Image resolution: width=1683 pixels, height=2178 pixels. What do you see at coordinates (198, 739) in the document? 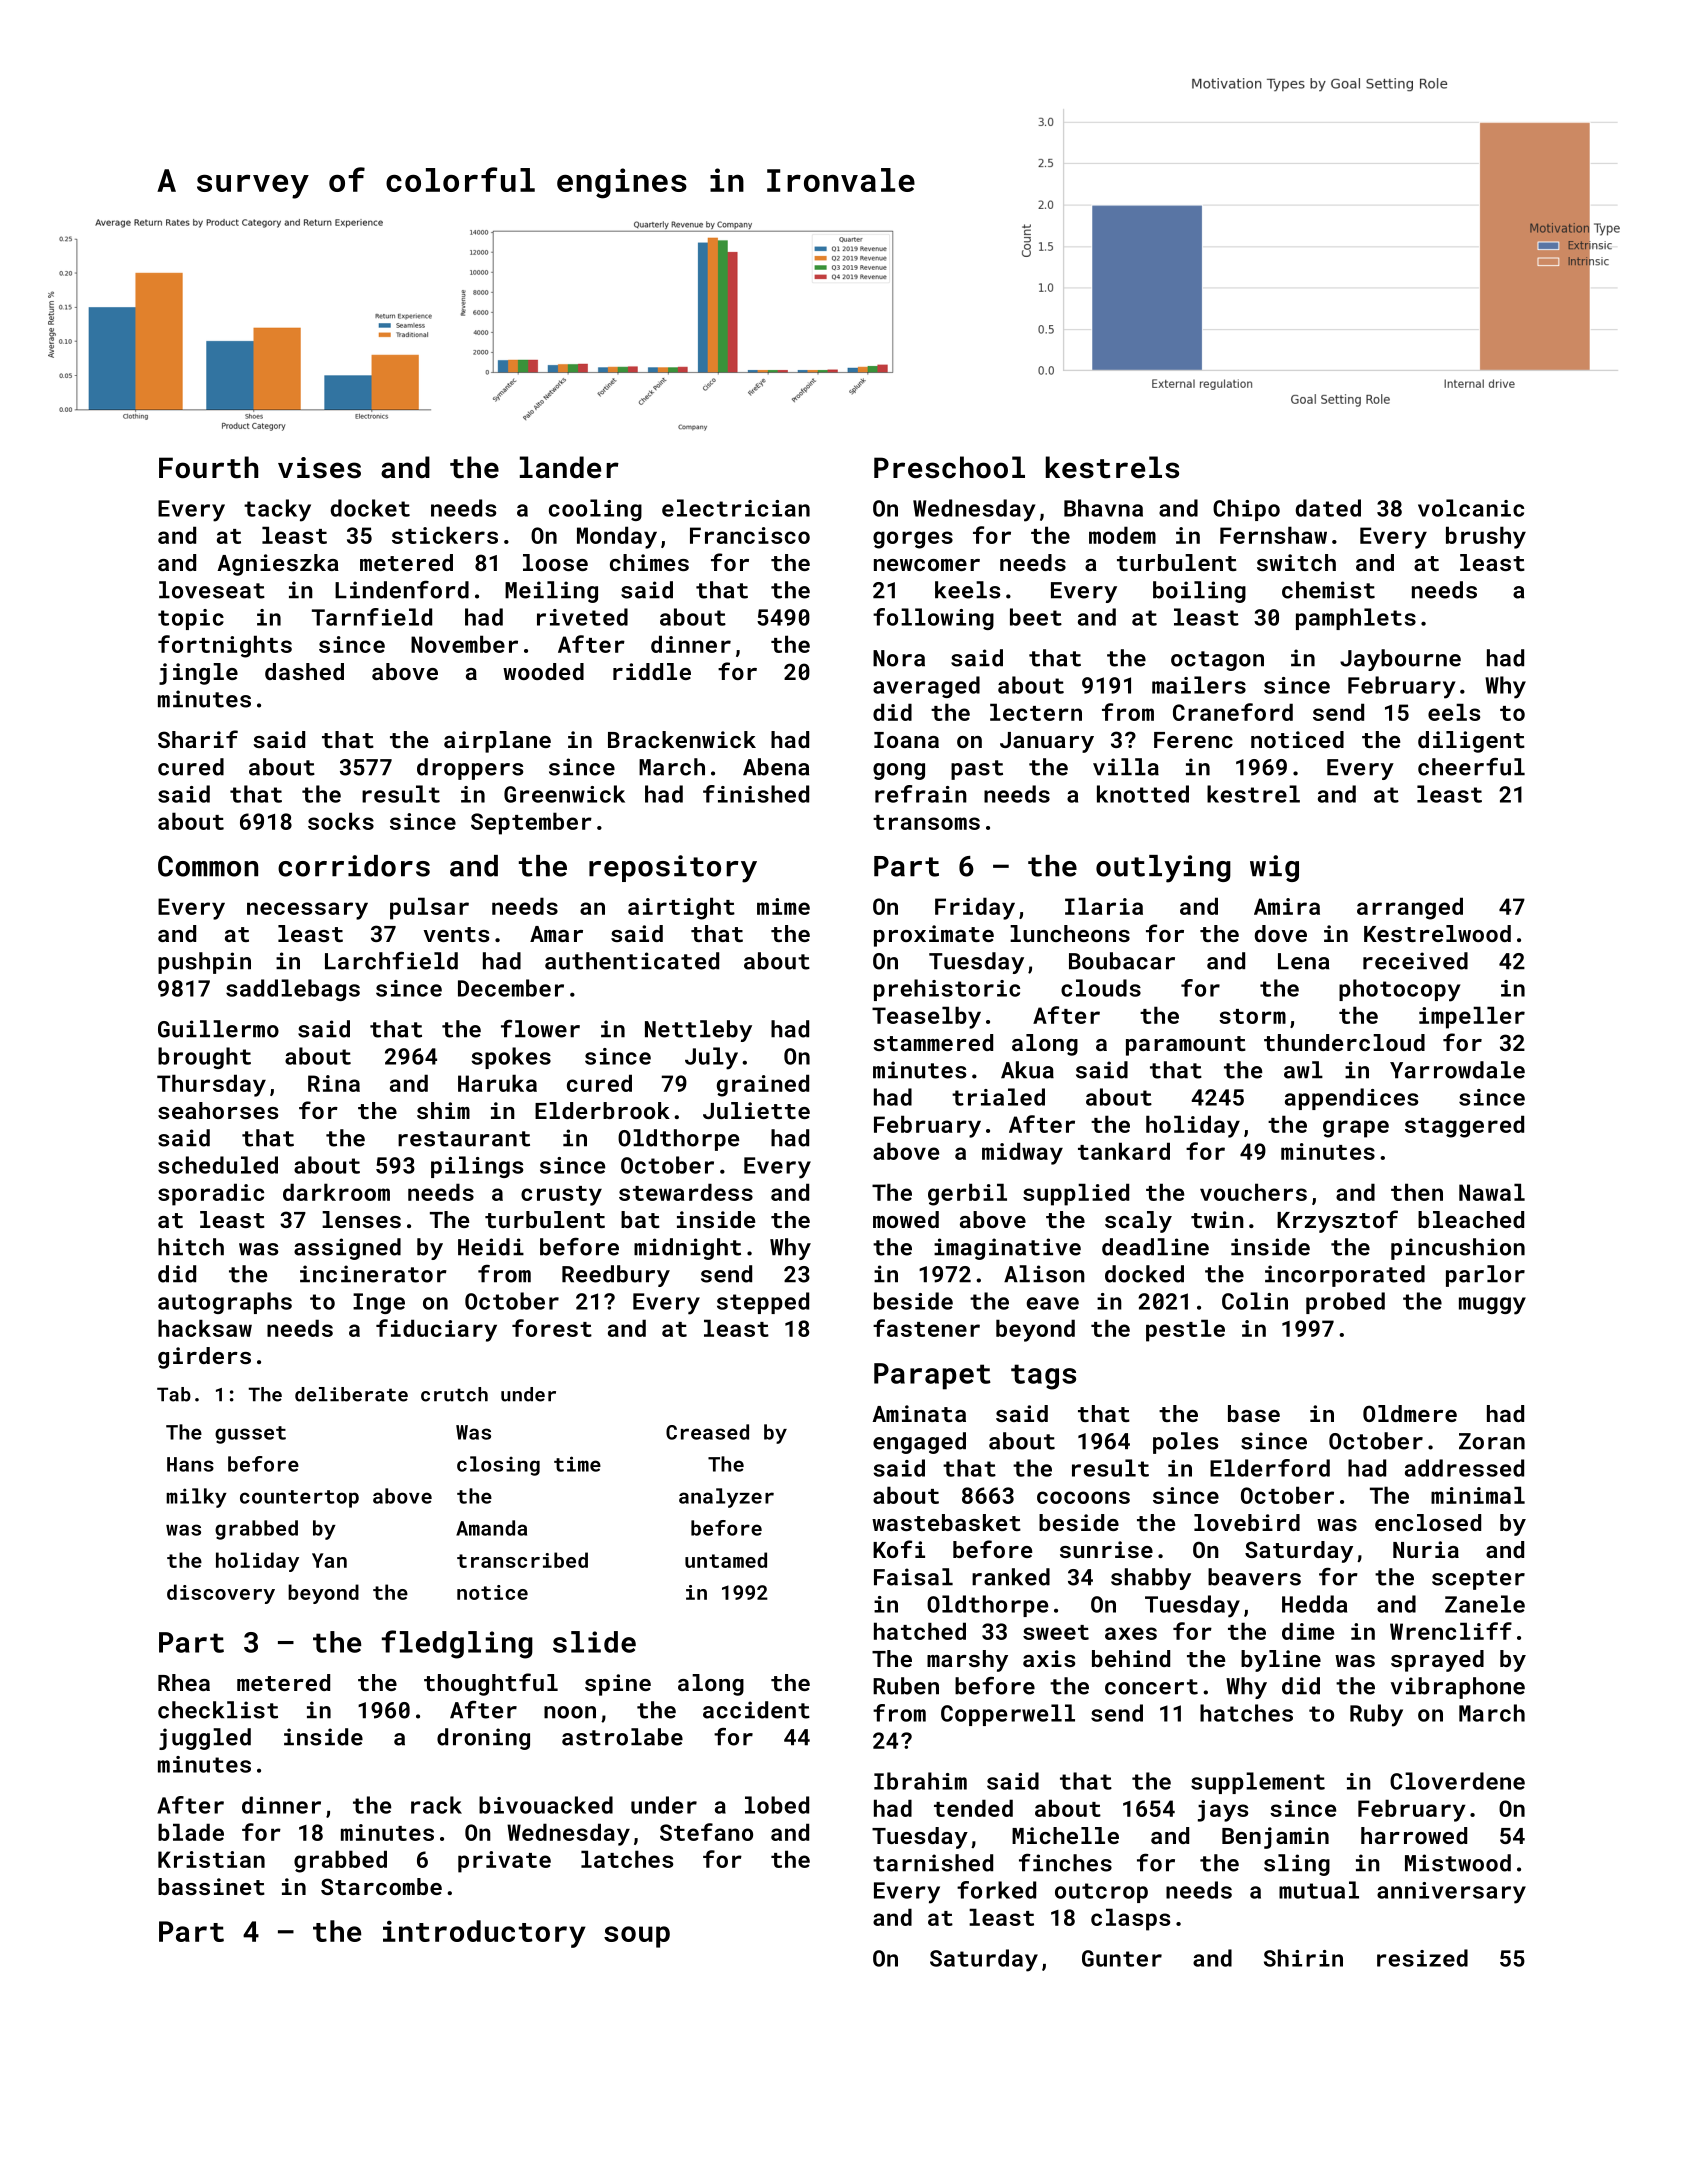
I see `Sharif` at bounding box center [198, 739].
